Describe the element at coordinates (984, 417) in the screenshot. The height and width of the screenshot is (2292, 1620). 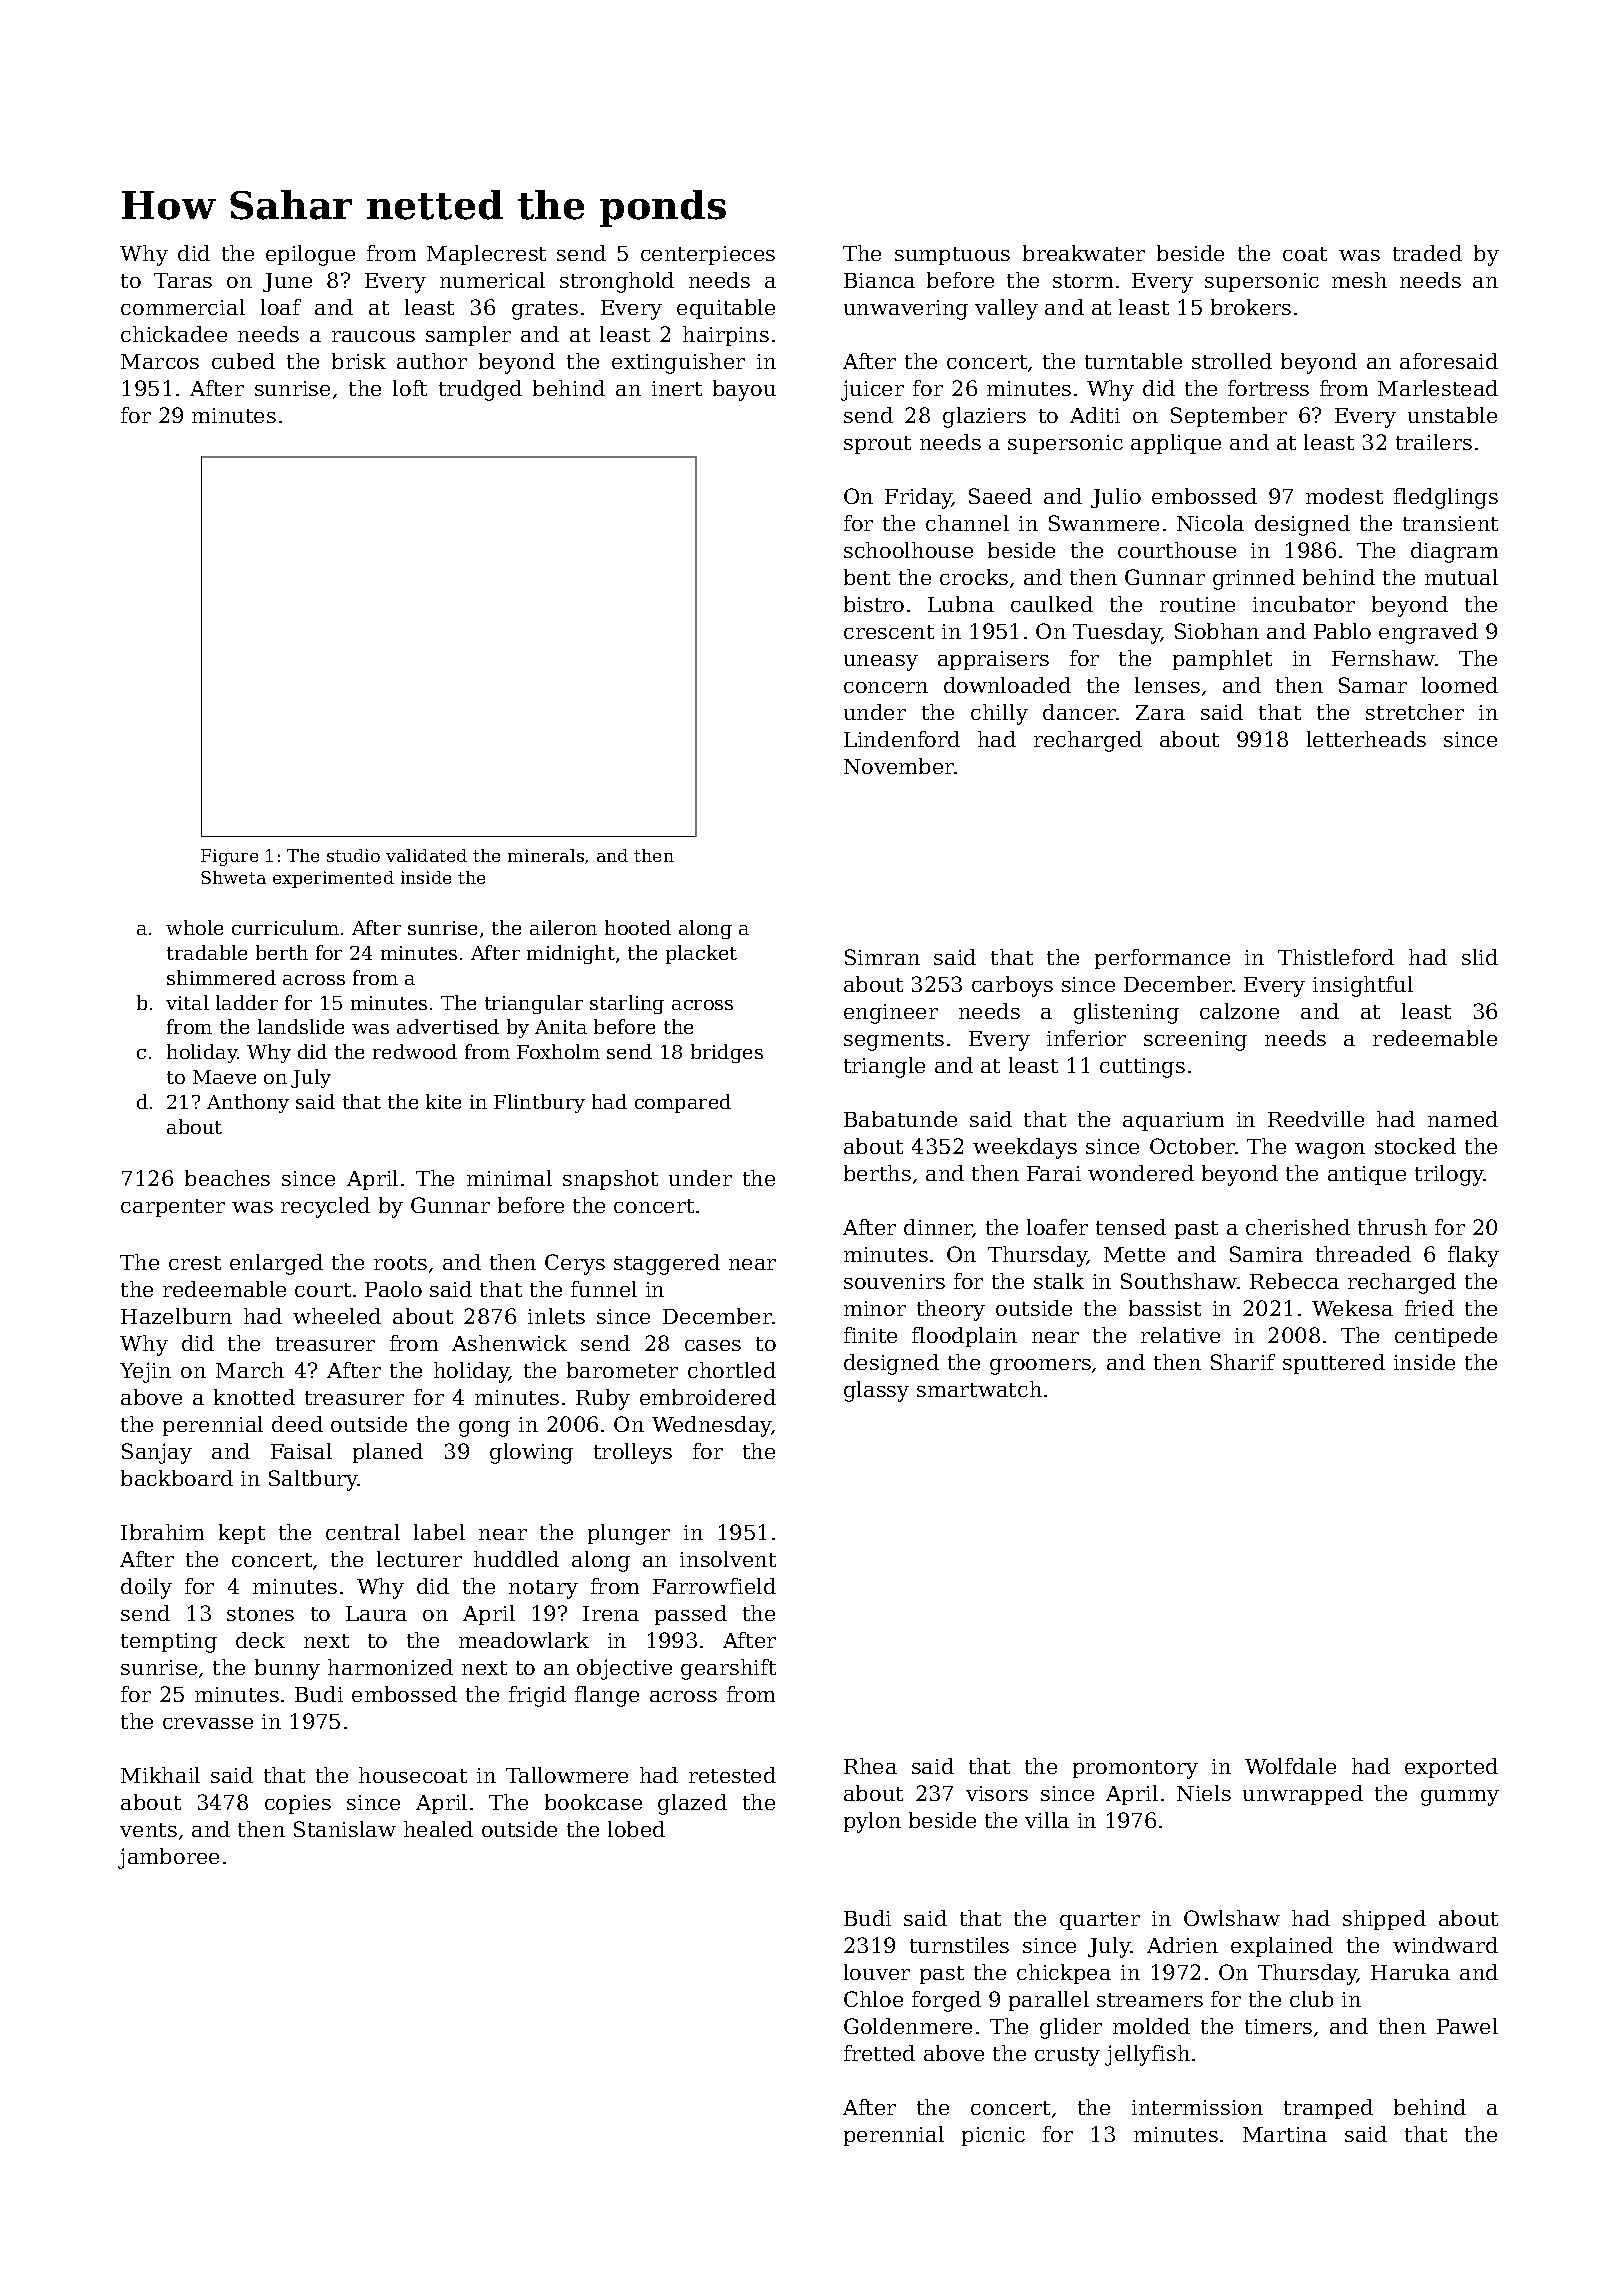
I see `glaziers` at that location.
